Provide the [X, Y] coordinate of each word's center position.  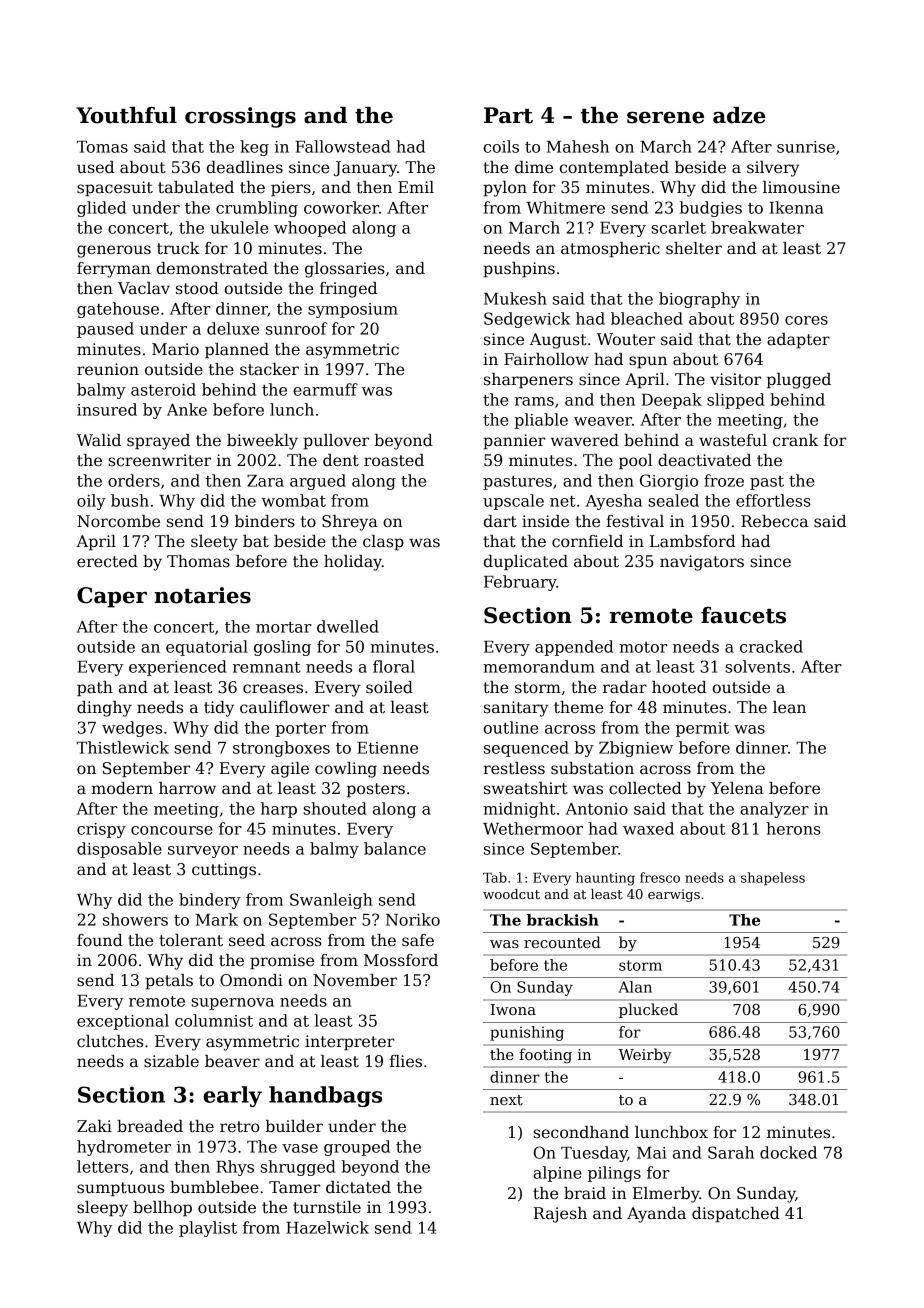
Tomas [102, 147]
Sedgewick [527, 320]
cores [806, 320]
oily [91, 502]
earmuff [325, 389]
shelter [694, 248]
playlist [208, 1229]
